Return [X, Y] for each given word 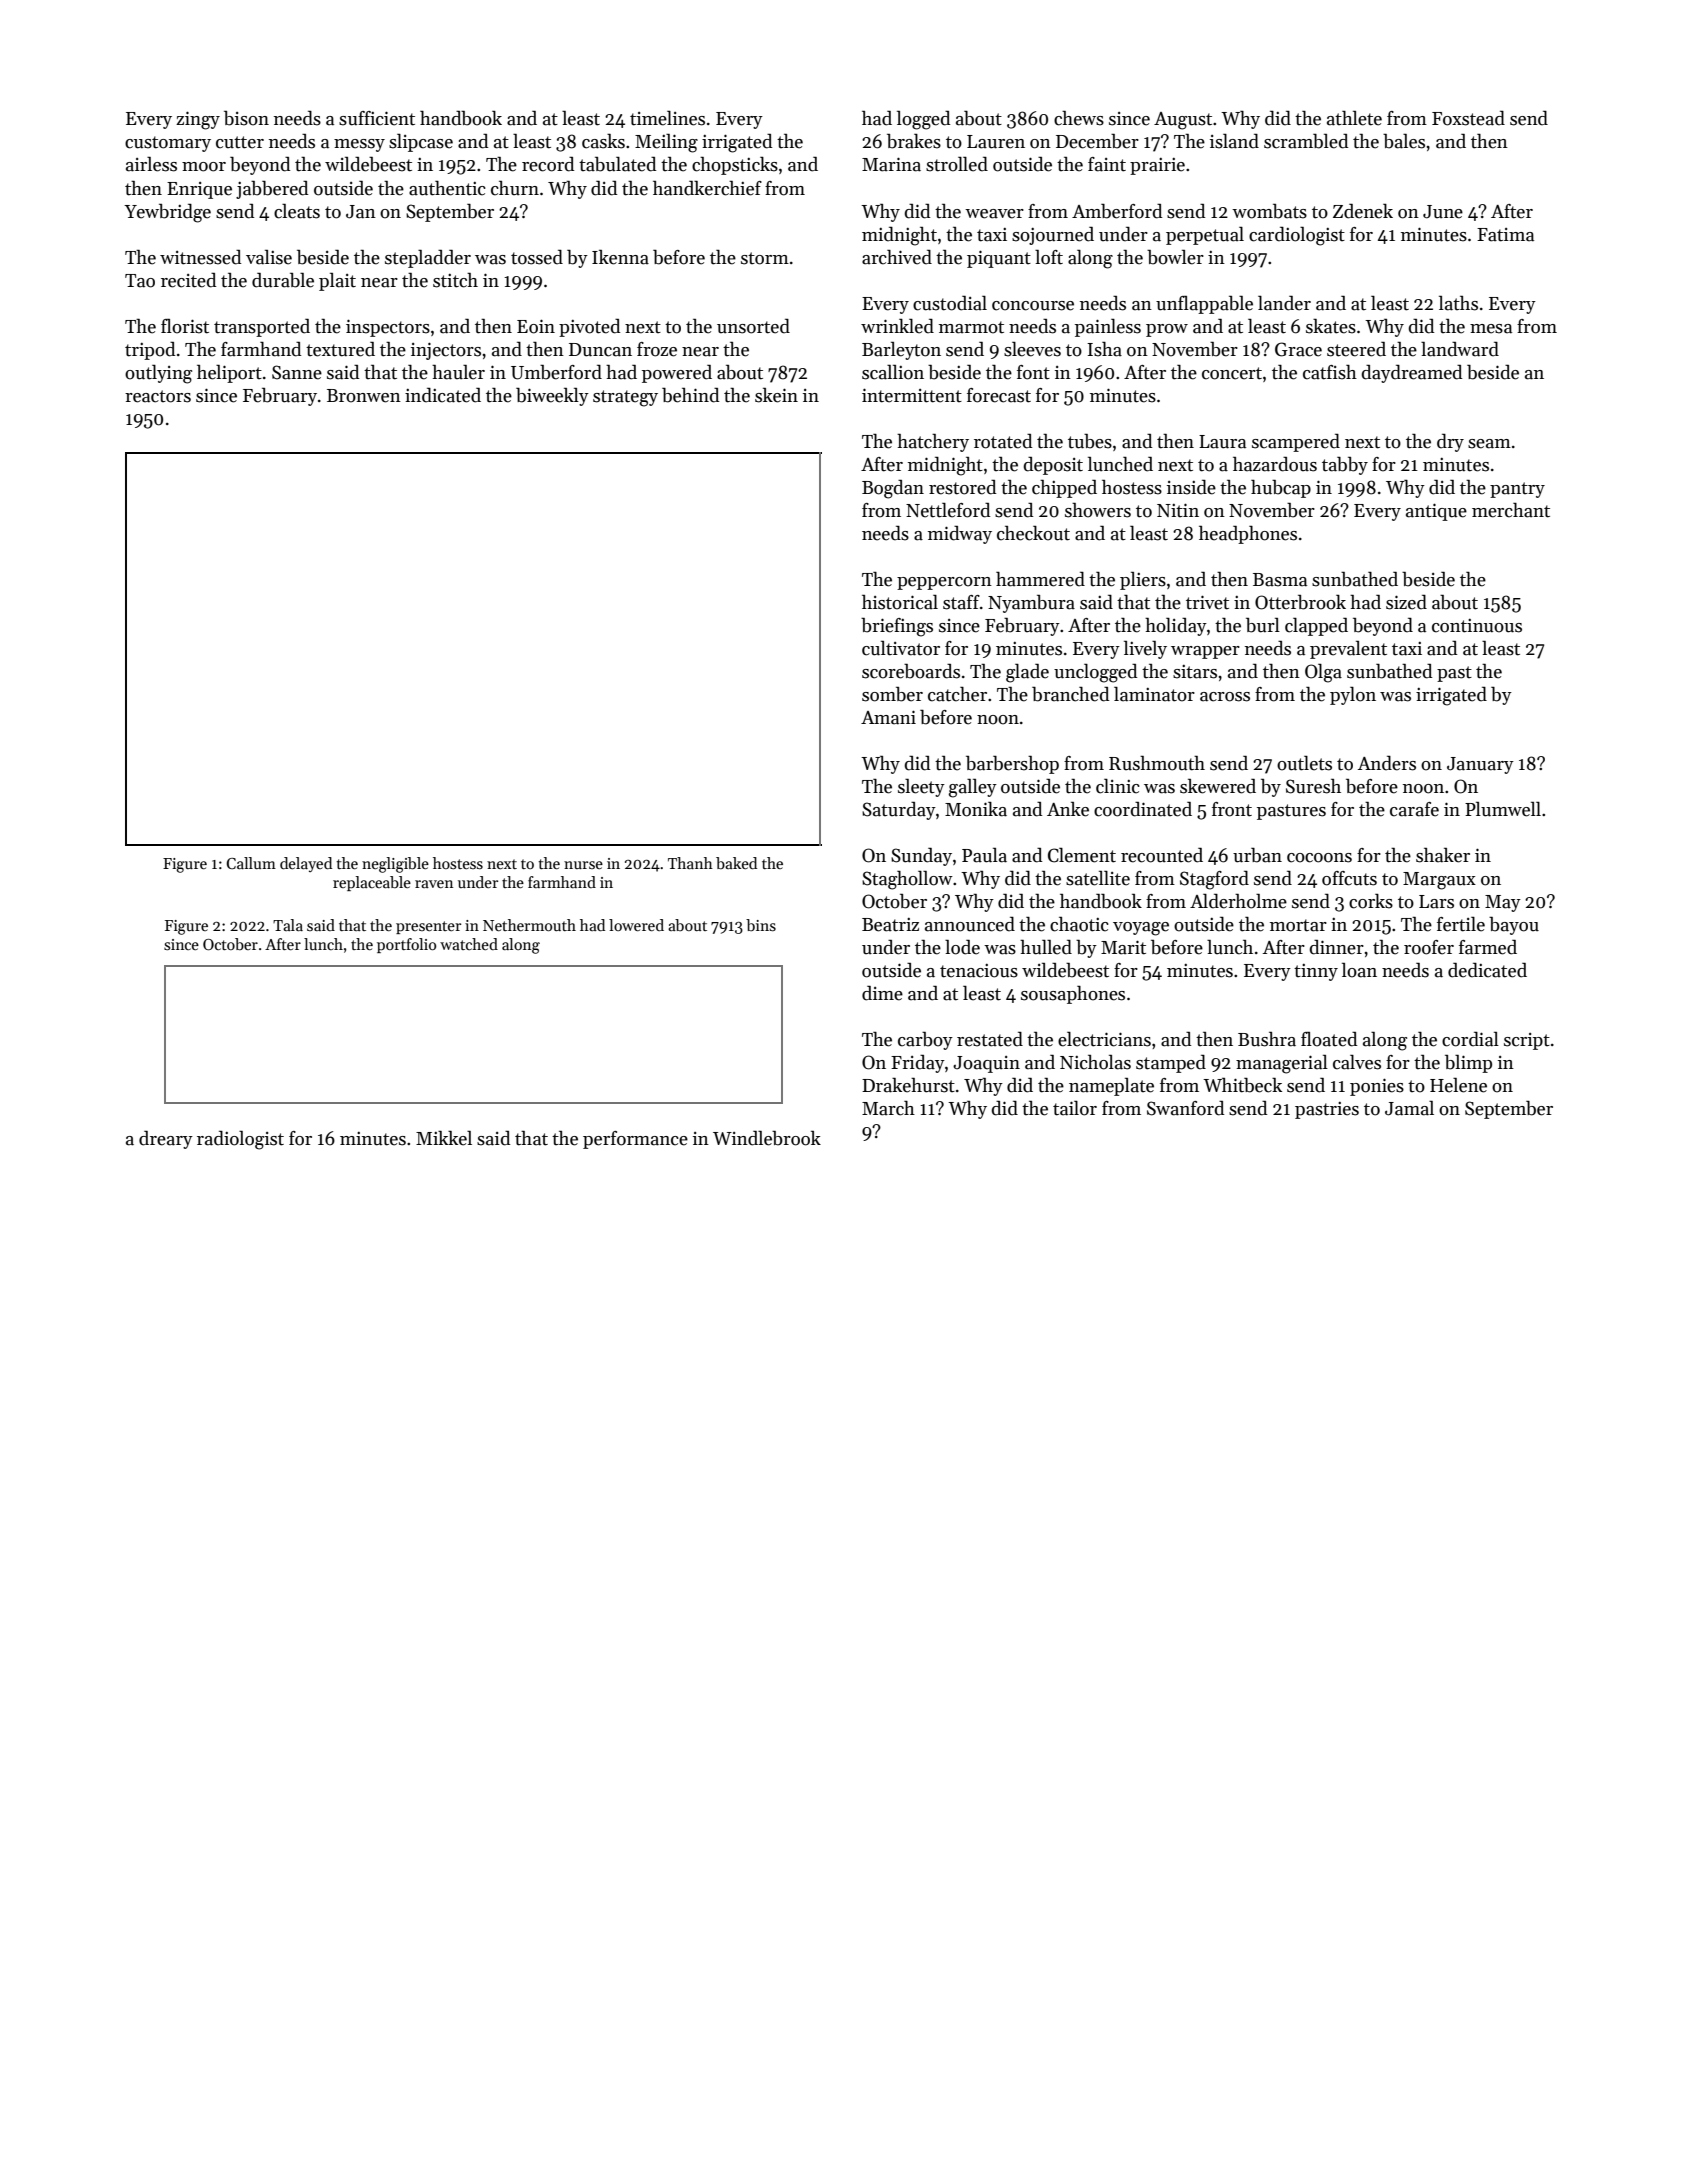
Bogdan [893, 489]
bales [1404, 141]
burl [1263, 625]
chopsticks [735, 165]
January [1480, 765]
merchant [1511, 510]
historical [900, 602]
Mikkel [444, 1138]
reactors [158, 396]
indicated [443, 395]
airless [151, 164]
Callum [251, 863]
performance [635, 1140]
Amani [888, 717]
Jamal [1409, 1108]
